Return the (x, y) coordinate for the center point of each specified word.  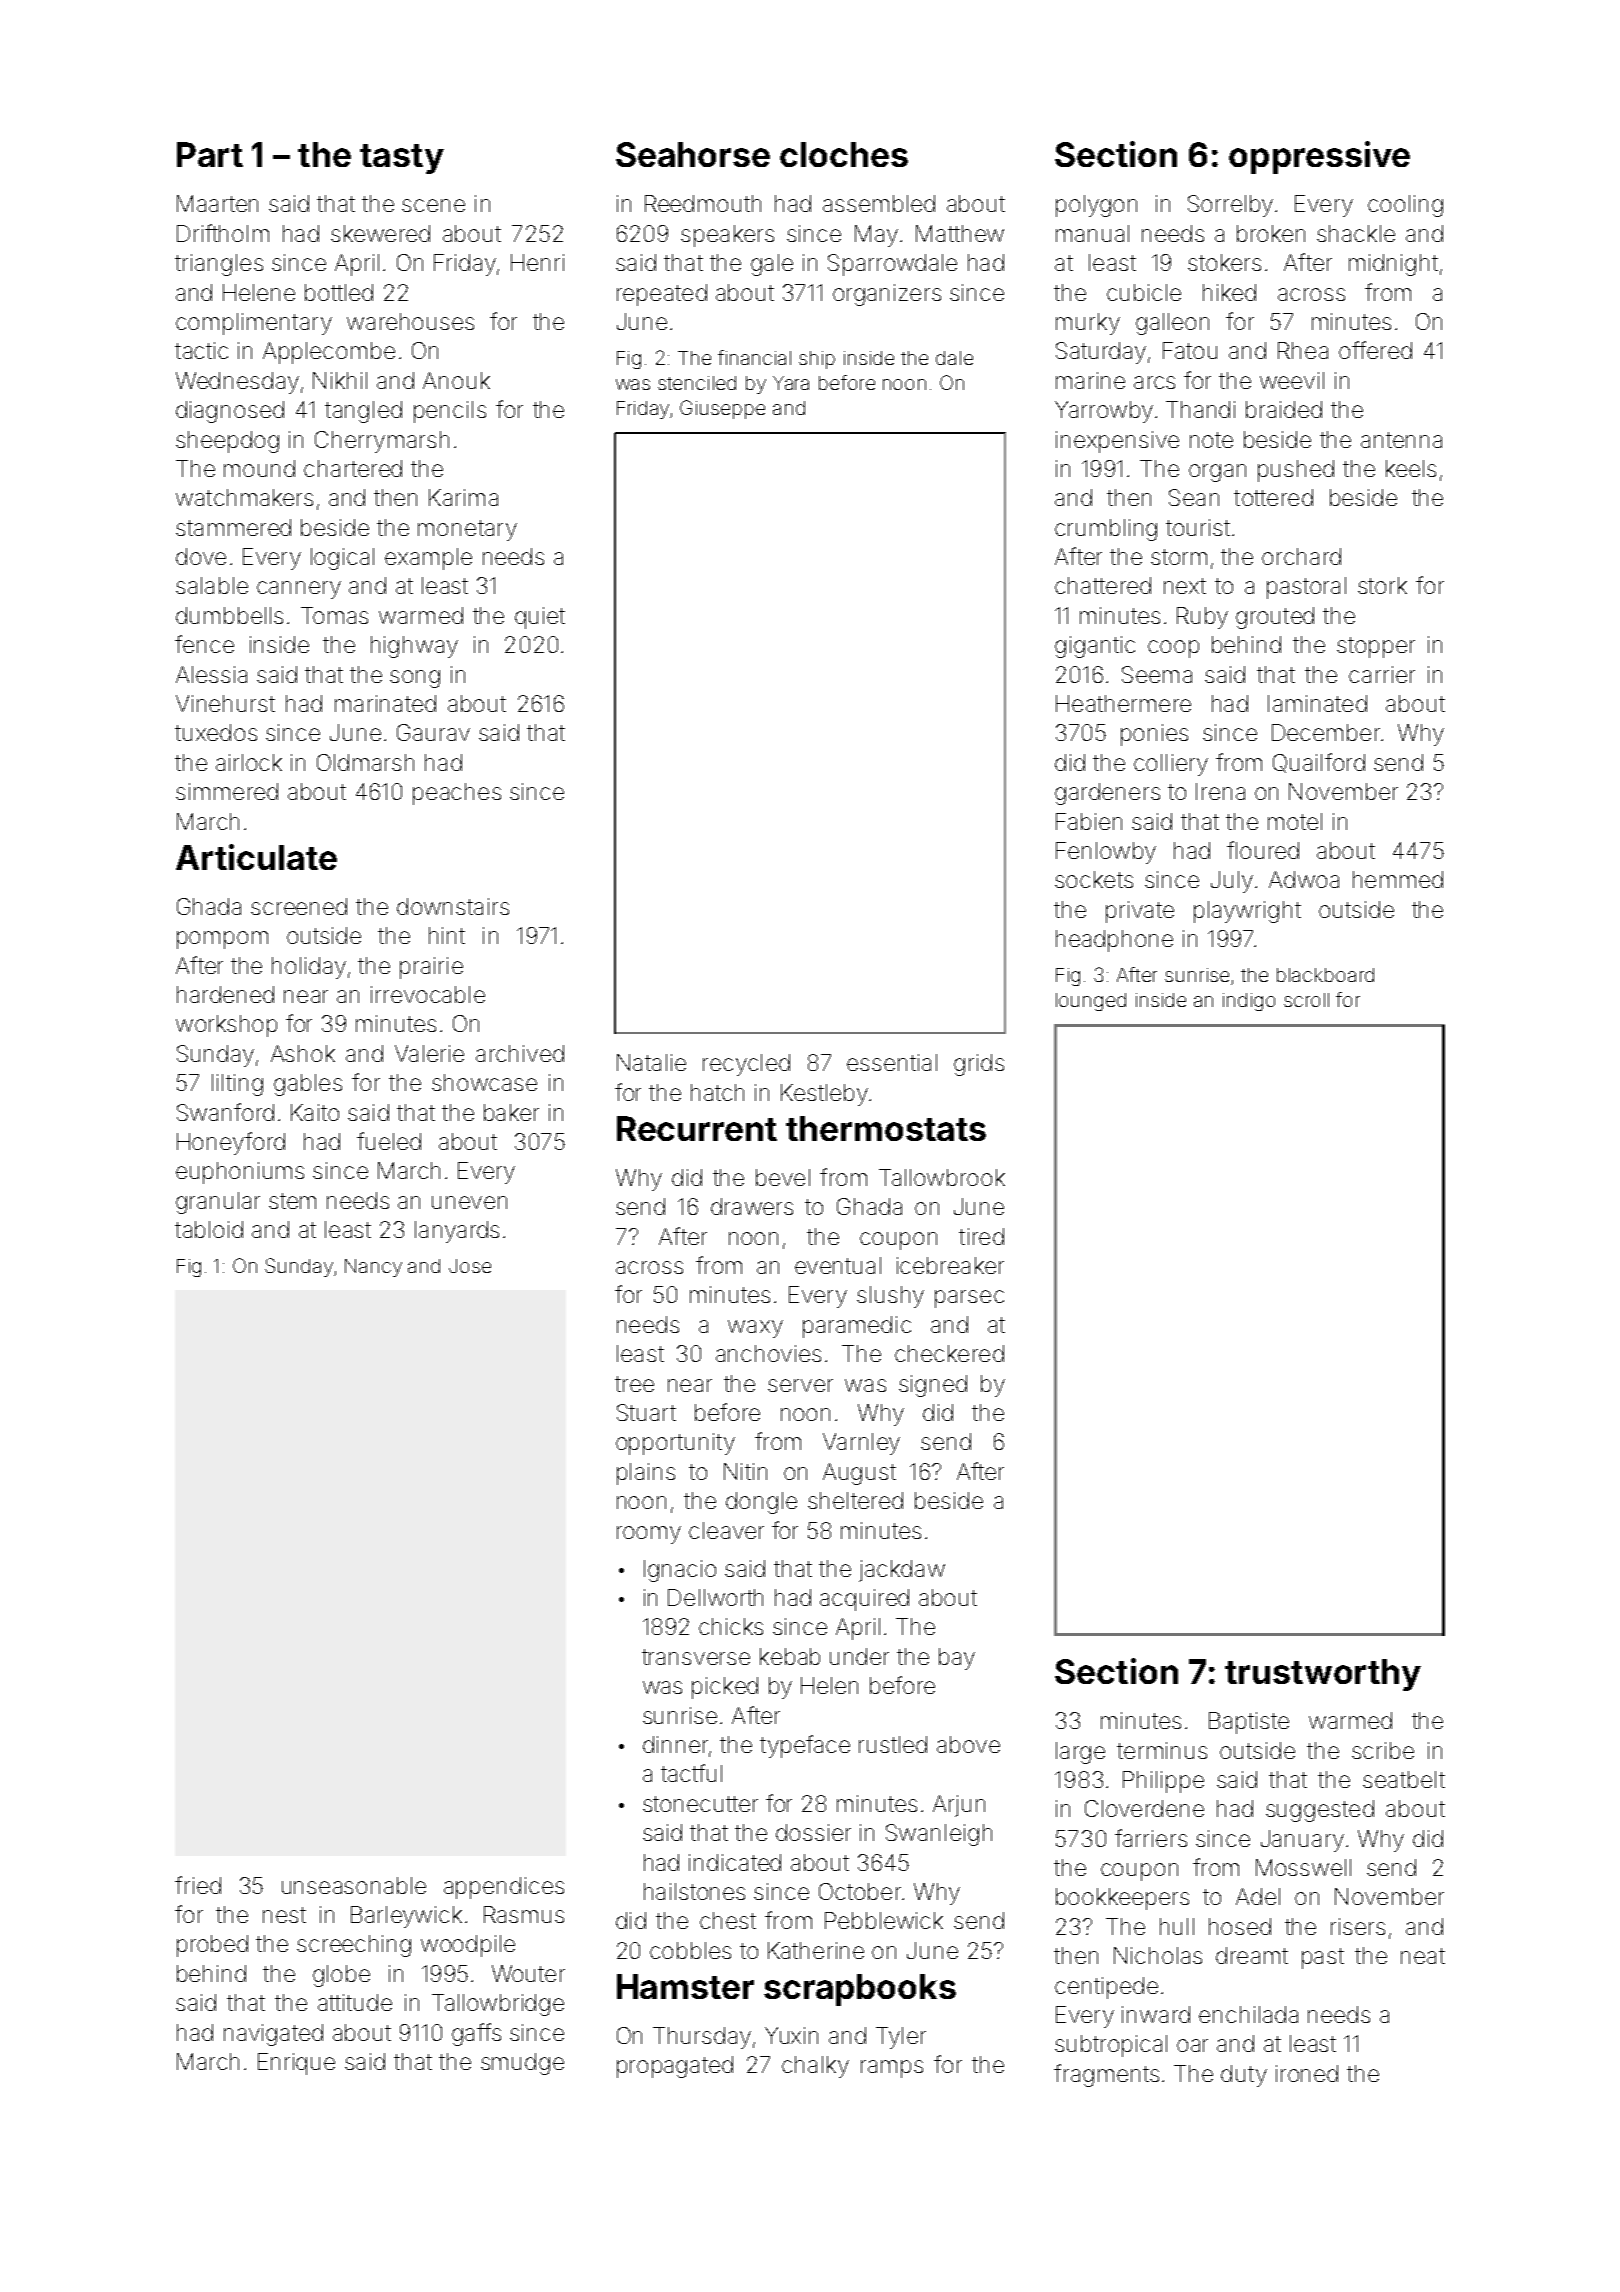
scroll (1306, 1000)
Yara (791, 383)
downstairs (453, 906)
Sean (1194, 497)
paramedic (857, 1327)
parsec (969, 1299)
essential (892, 1062)
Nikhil (340, 380)
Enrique (296, 2064)
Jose (470, 1266)
